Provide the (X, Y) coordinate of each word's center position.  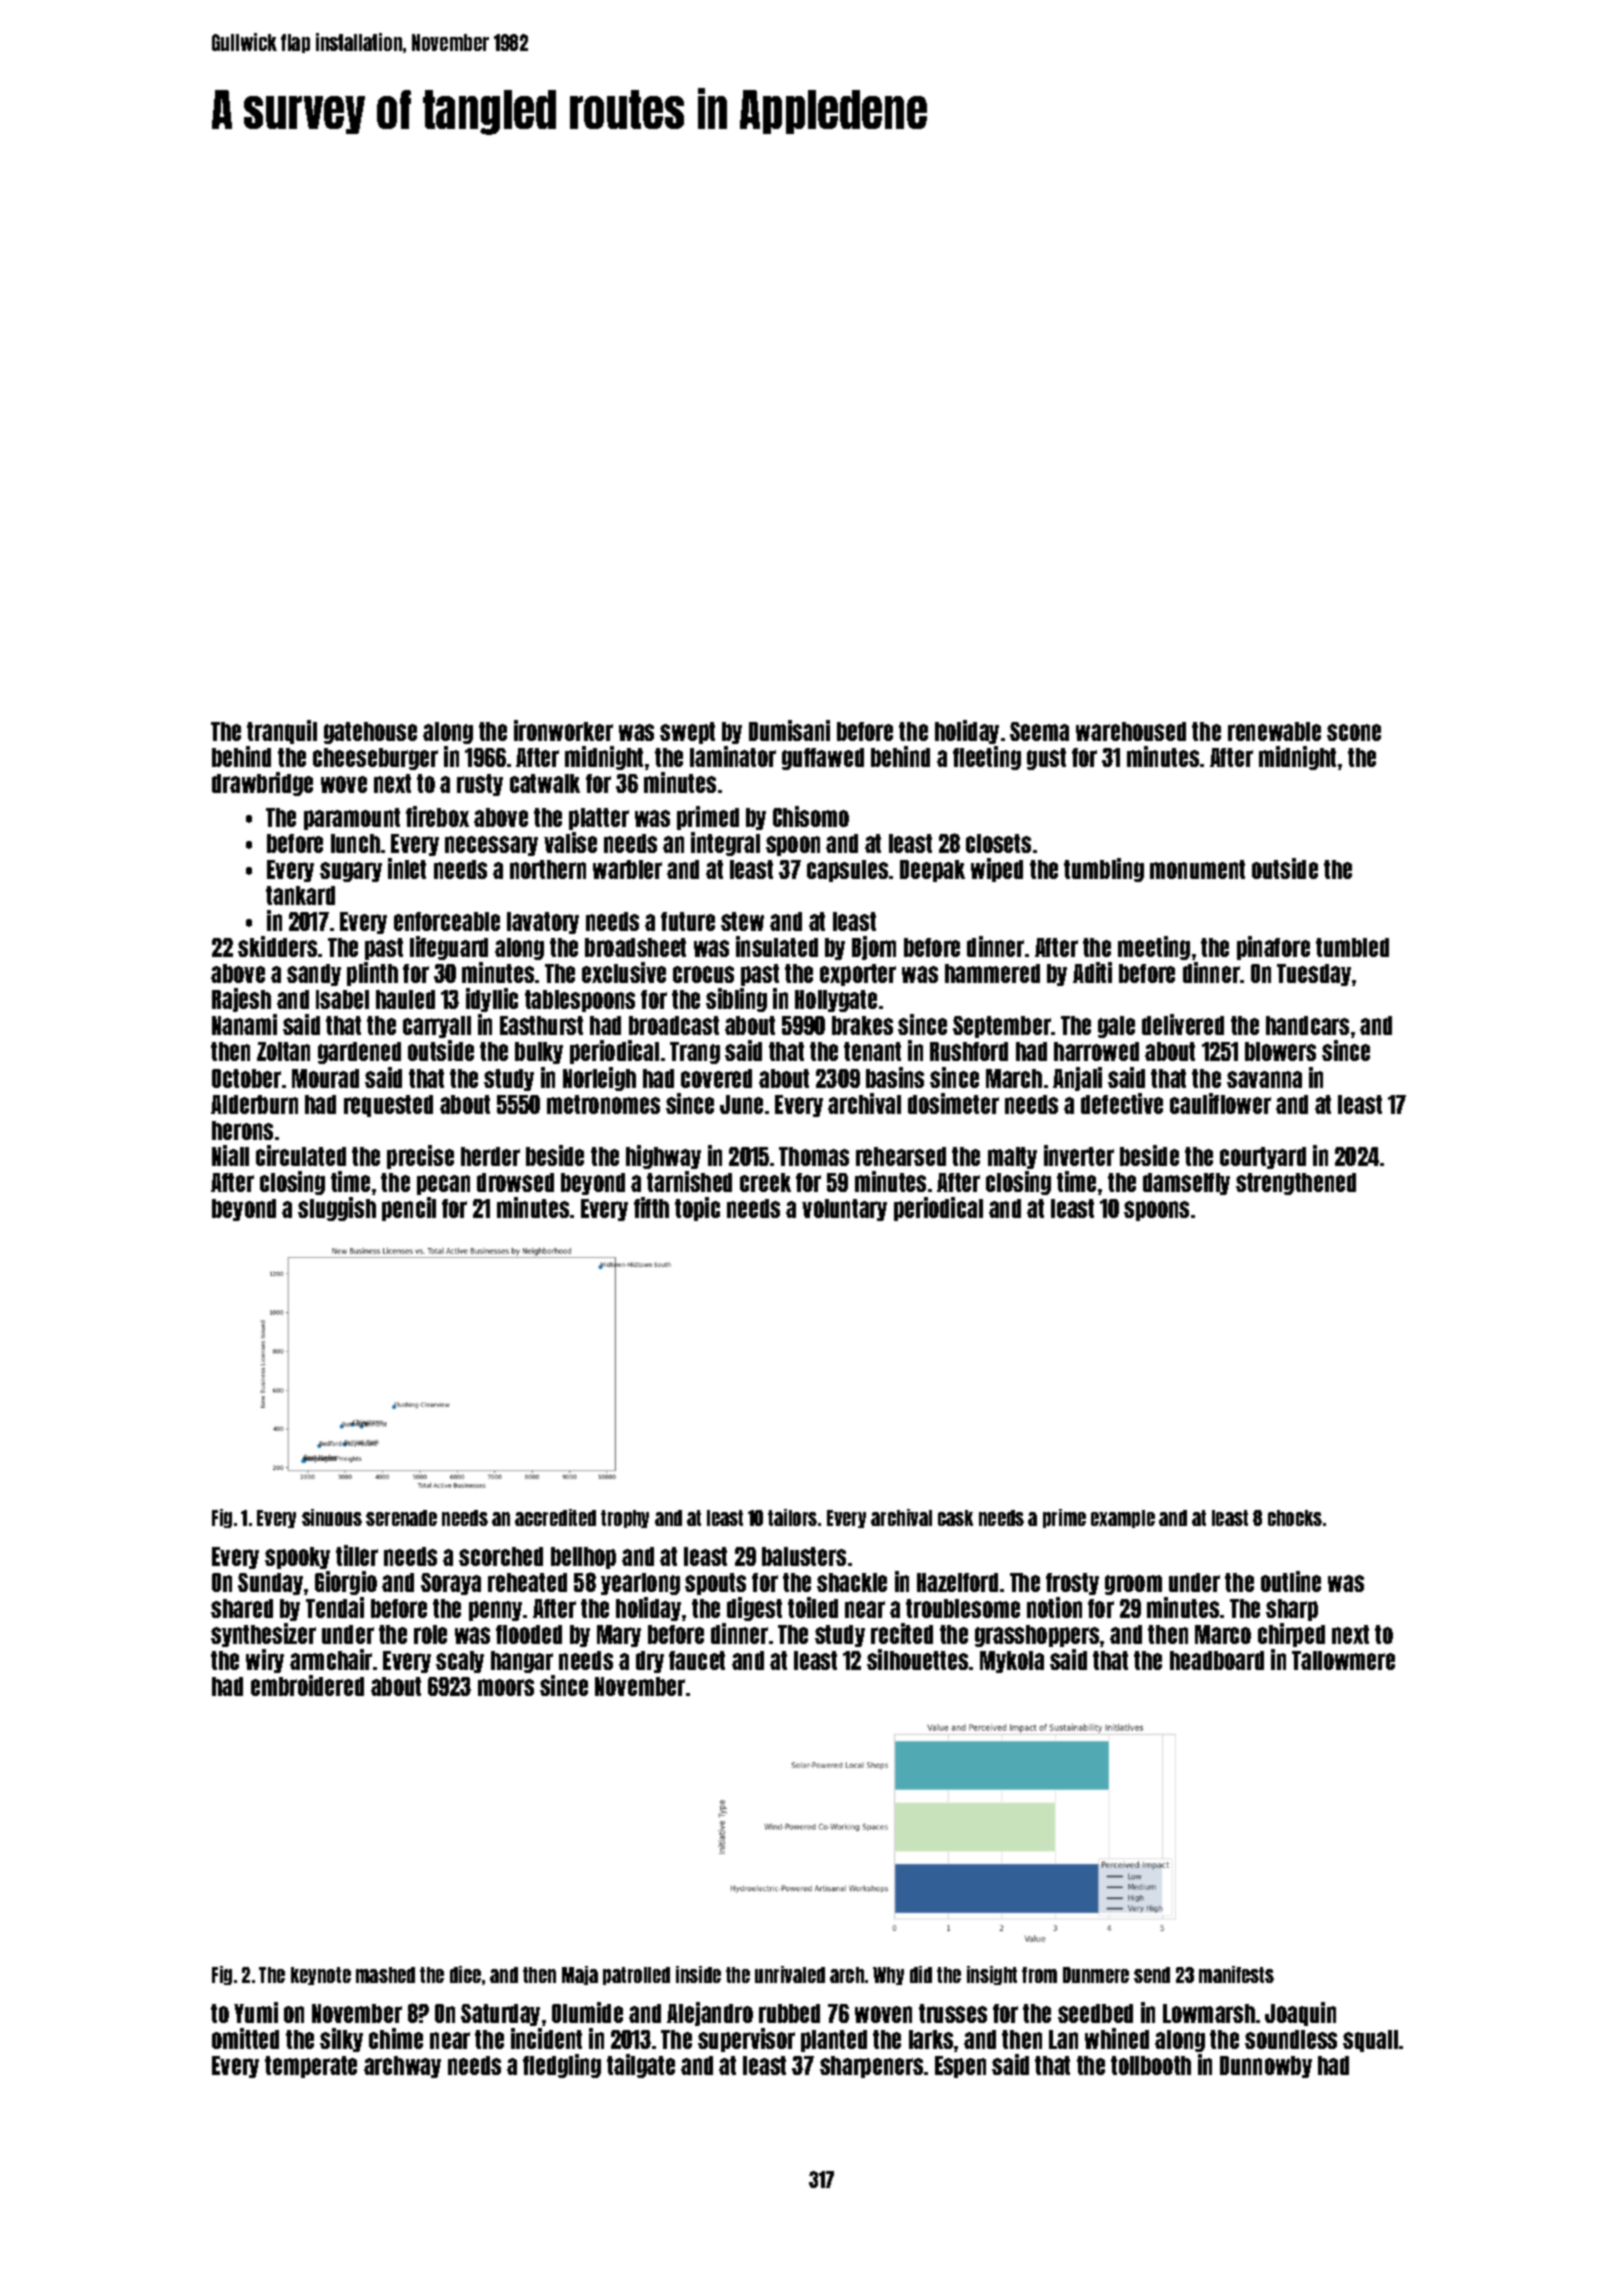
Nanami (244, 1024)
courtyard (1263, 1158)
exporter (858, 975)
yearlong (640, 1584)
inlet (407, 868)
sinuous (332, 1517)
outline (1291, 1581)
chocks (1295, 1518)
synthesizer (263, 1635)
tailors (792, 1517)
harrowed (1096, 1051)
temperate (311, 2067)
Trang (695, 1053)
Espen (960, 2067)
